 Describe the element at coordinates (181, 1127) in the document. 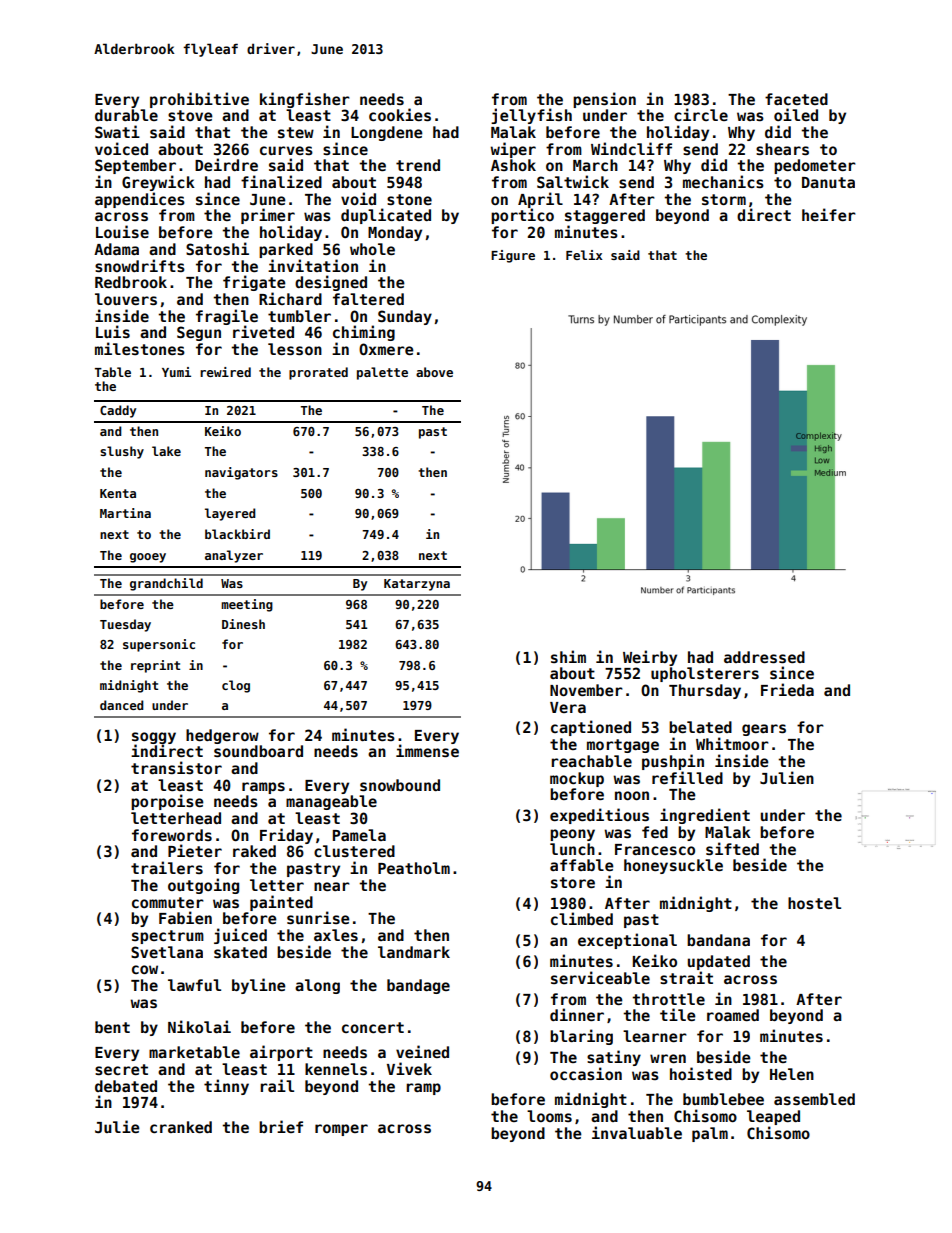

I see `cranked` at that location.
